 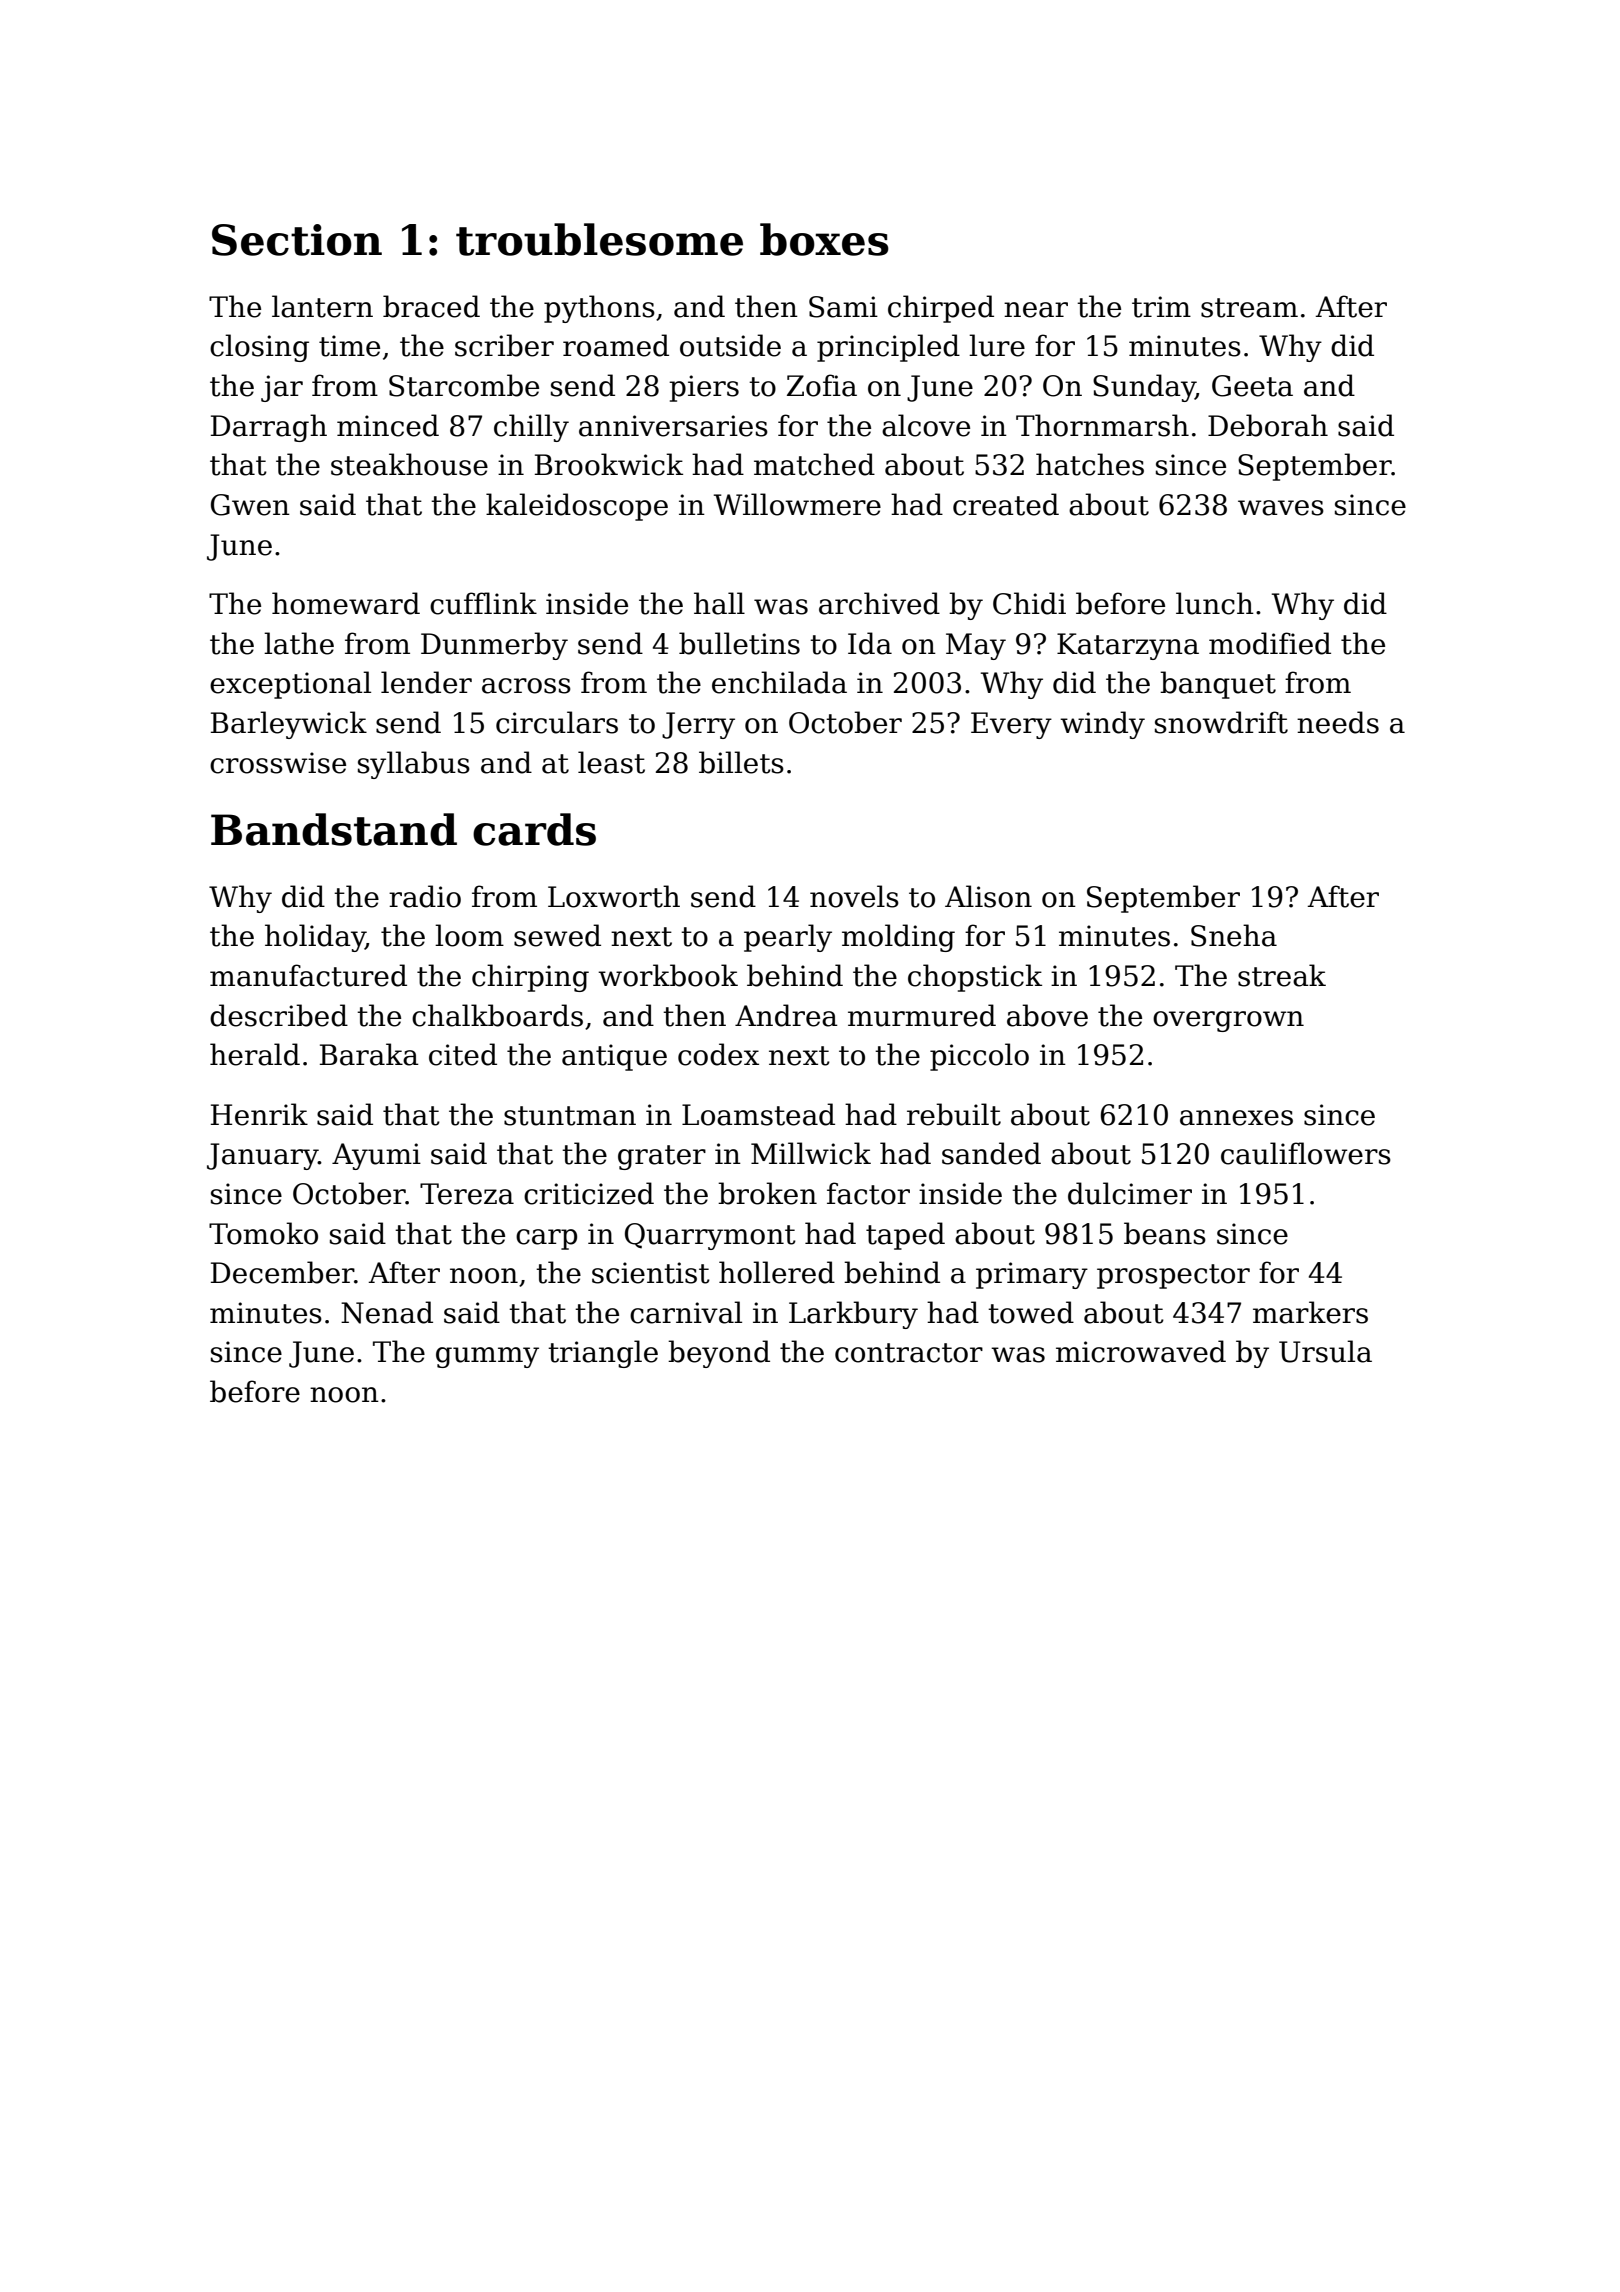 What do you see at coordinates (250, 505) in the image?
I see `Gwen` at bounding box center [250, 505].
